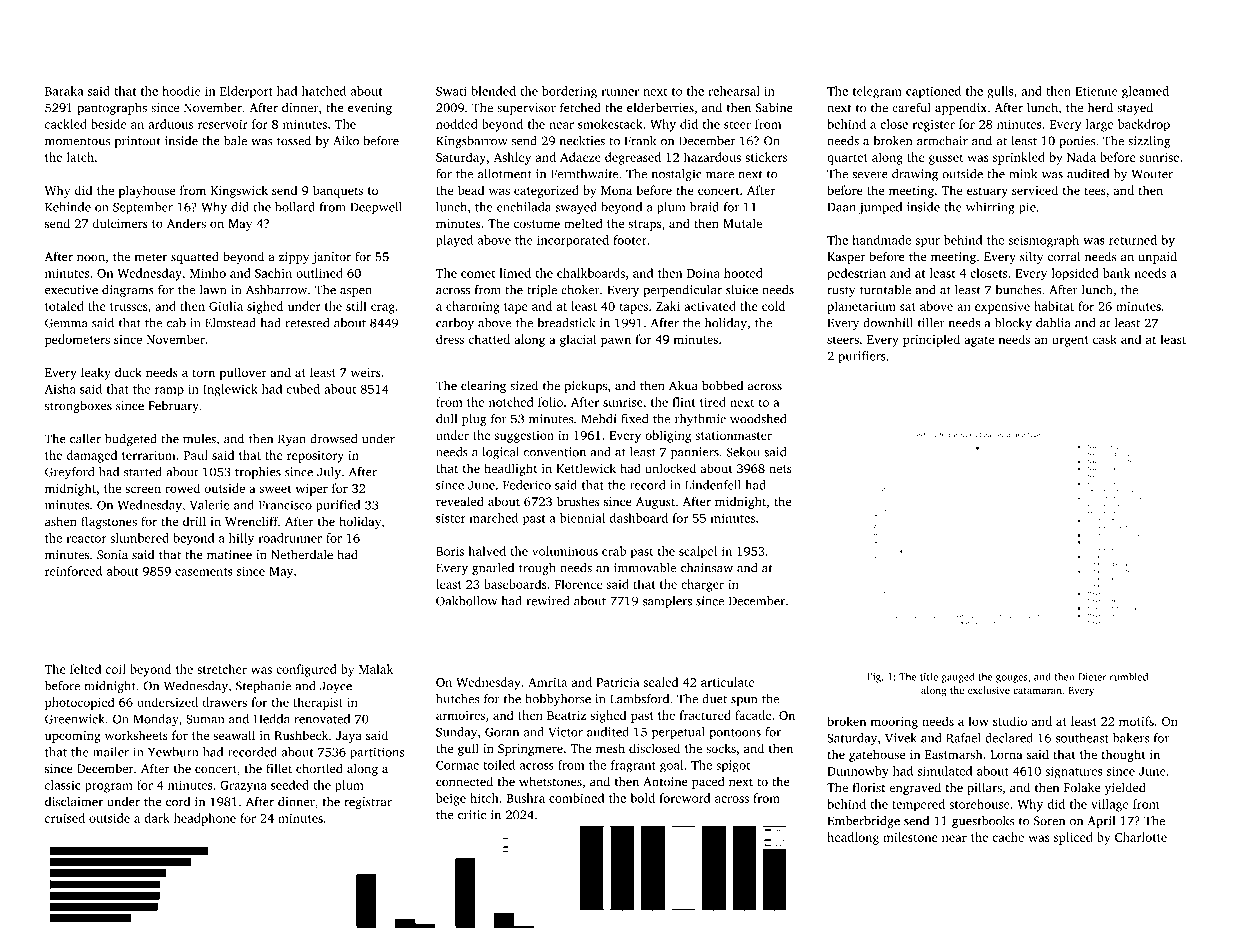  What do you see at coordinates (65, 818) in the screenshot?
I see `cruised` at bounding box center [65, 818].
